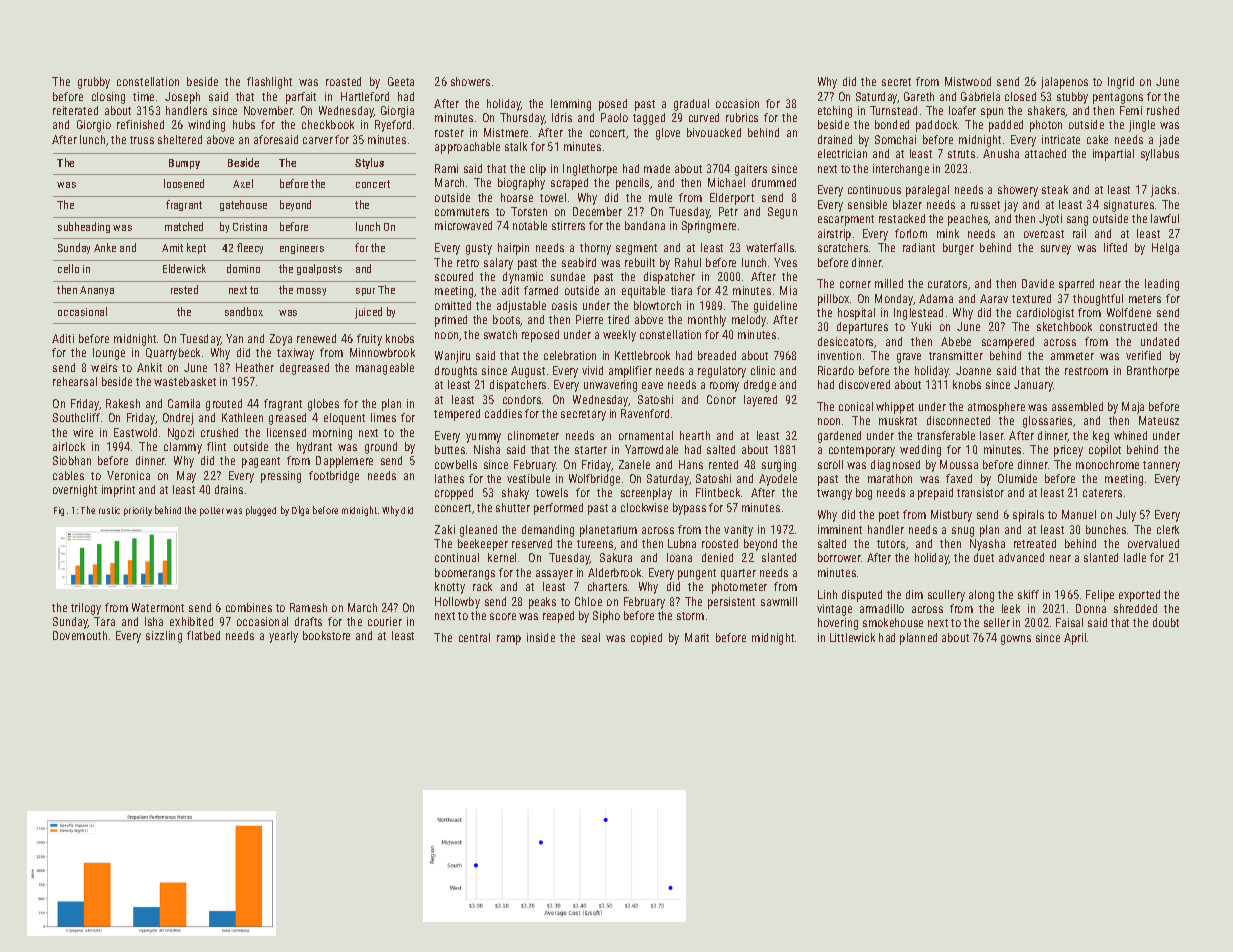  I want to click on kernel, so click(502, 557).
